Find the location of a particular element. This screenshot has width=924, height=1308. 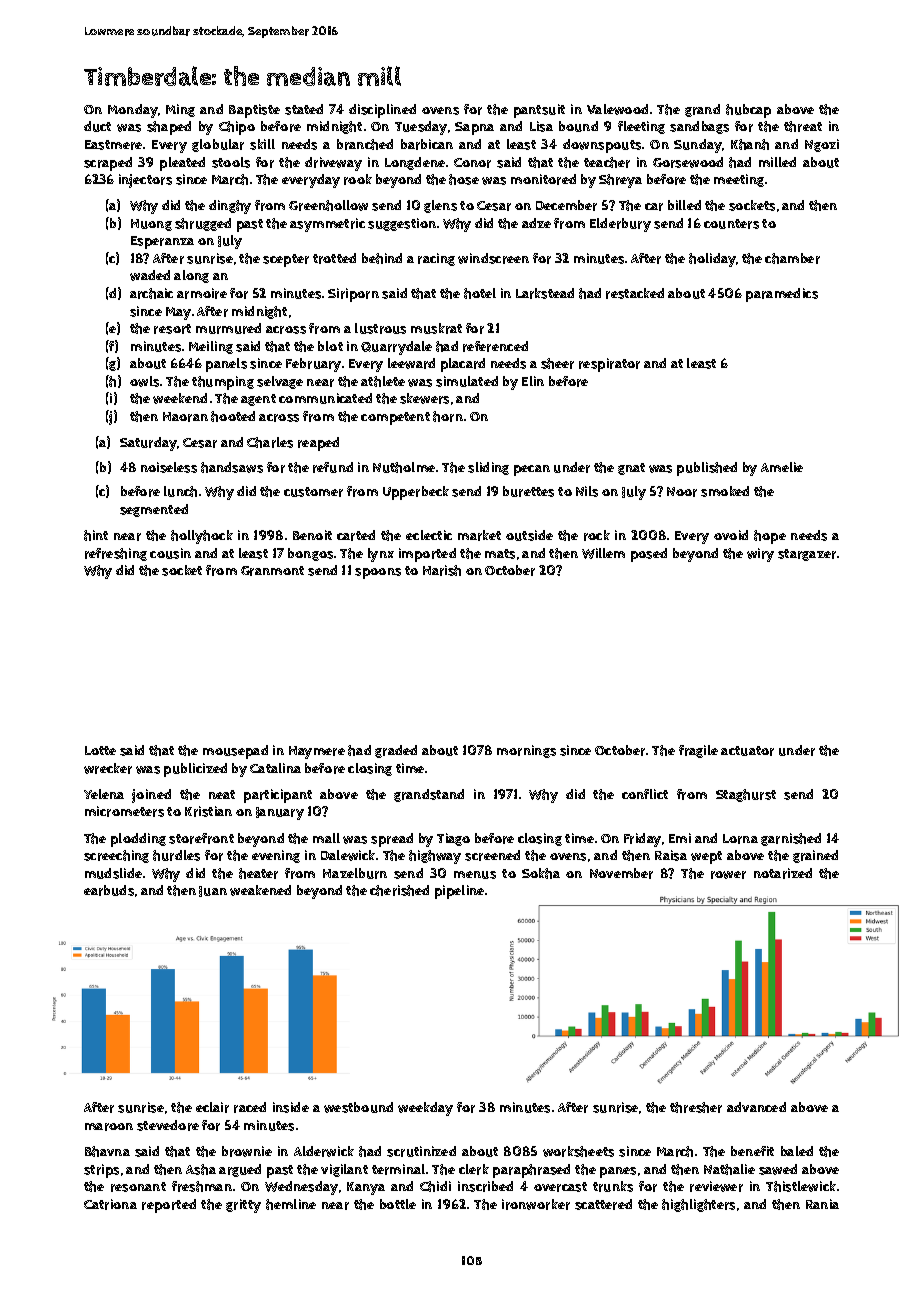

communicated is located at coordinates (325, 398).
